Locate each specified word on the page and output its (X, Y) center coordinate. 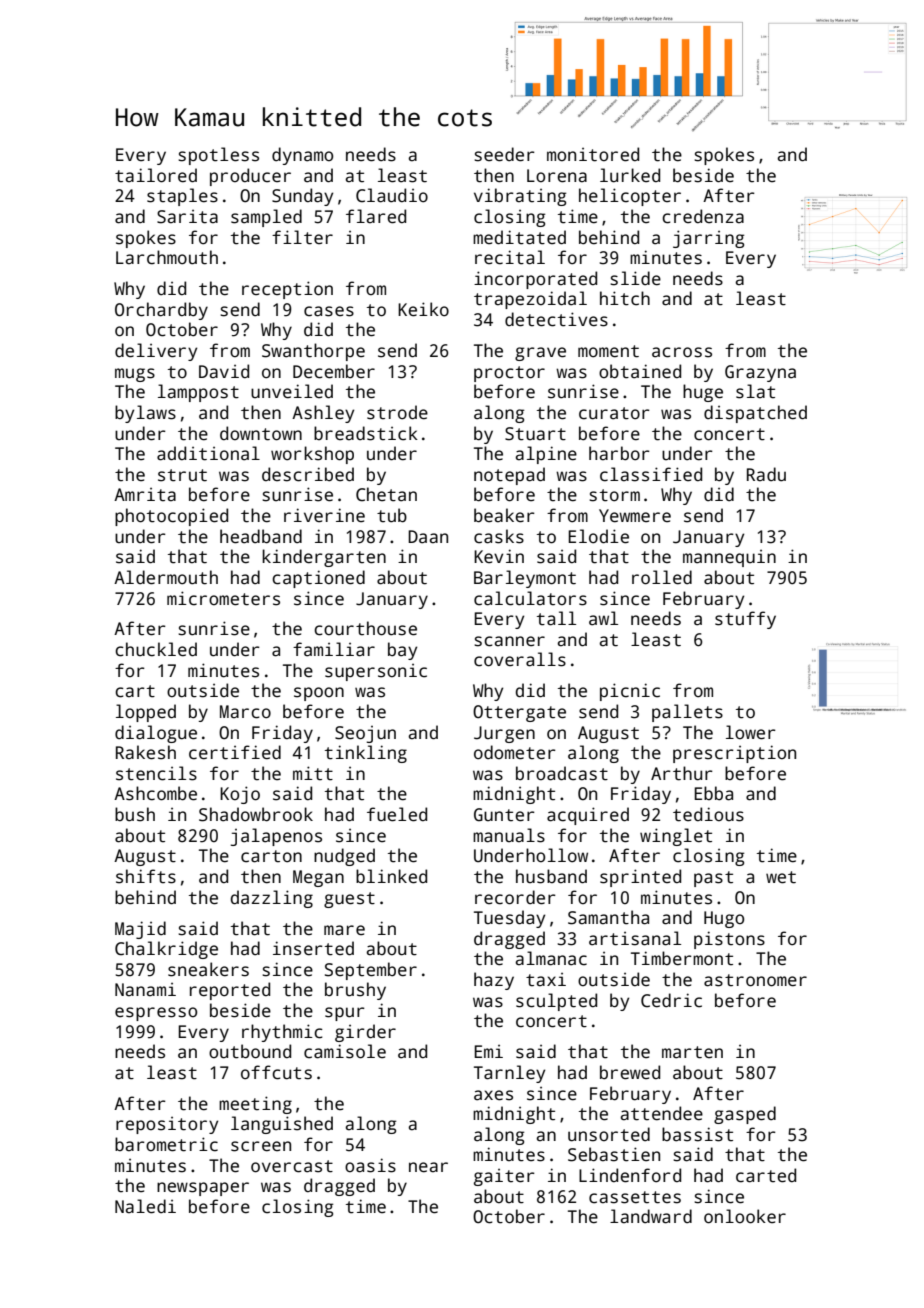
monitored (593, 154)
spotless (218, 156)
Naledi (145, 1206)
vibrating (520, 197)
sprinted (640, 878)
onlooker (745, 1216)
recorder (515, 897)
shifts (146, 876)
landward (651, 1216)
